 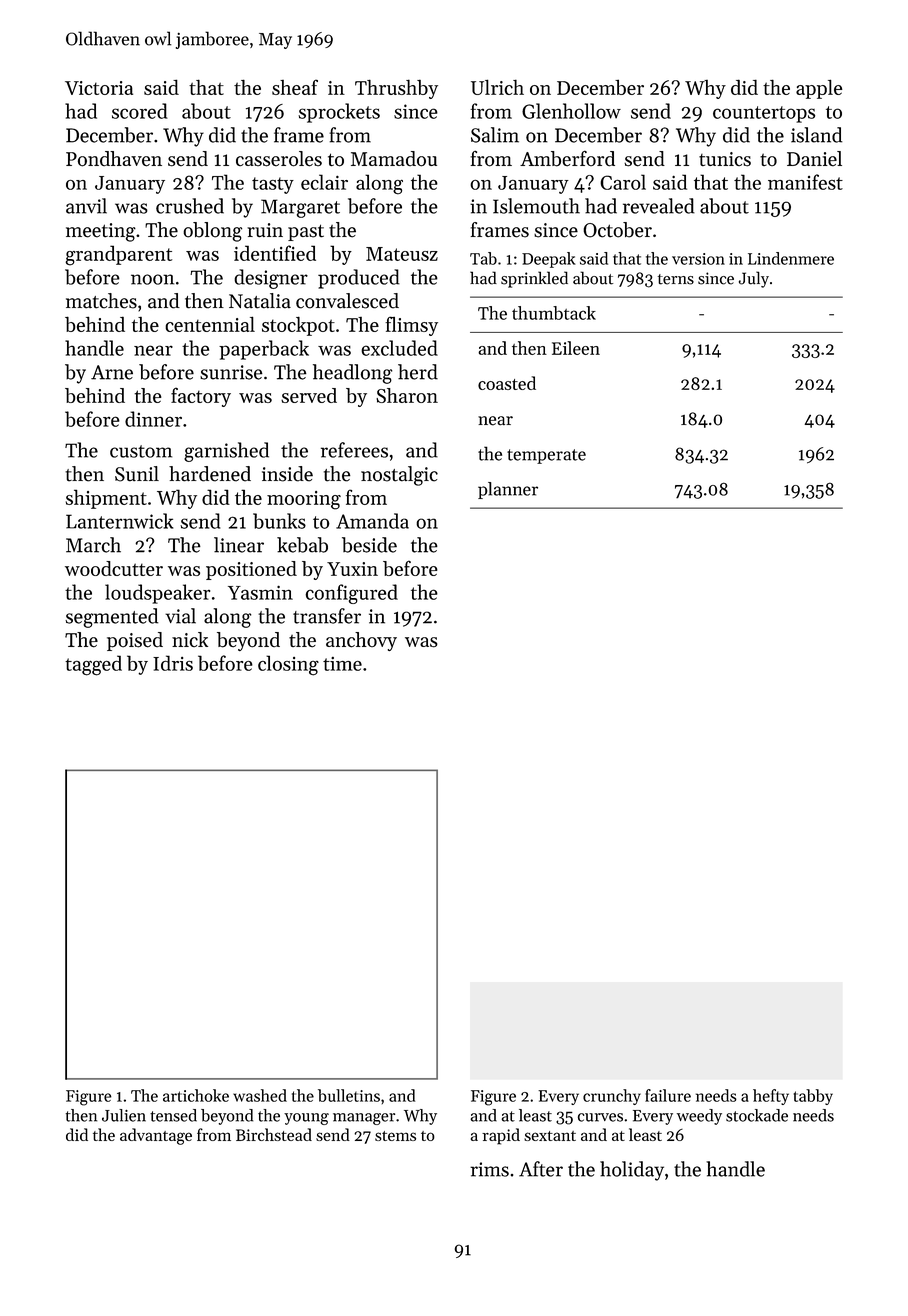 I want to click on temperate, so click(x=546, y=456).
